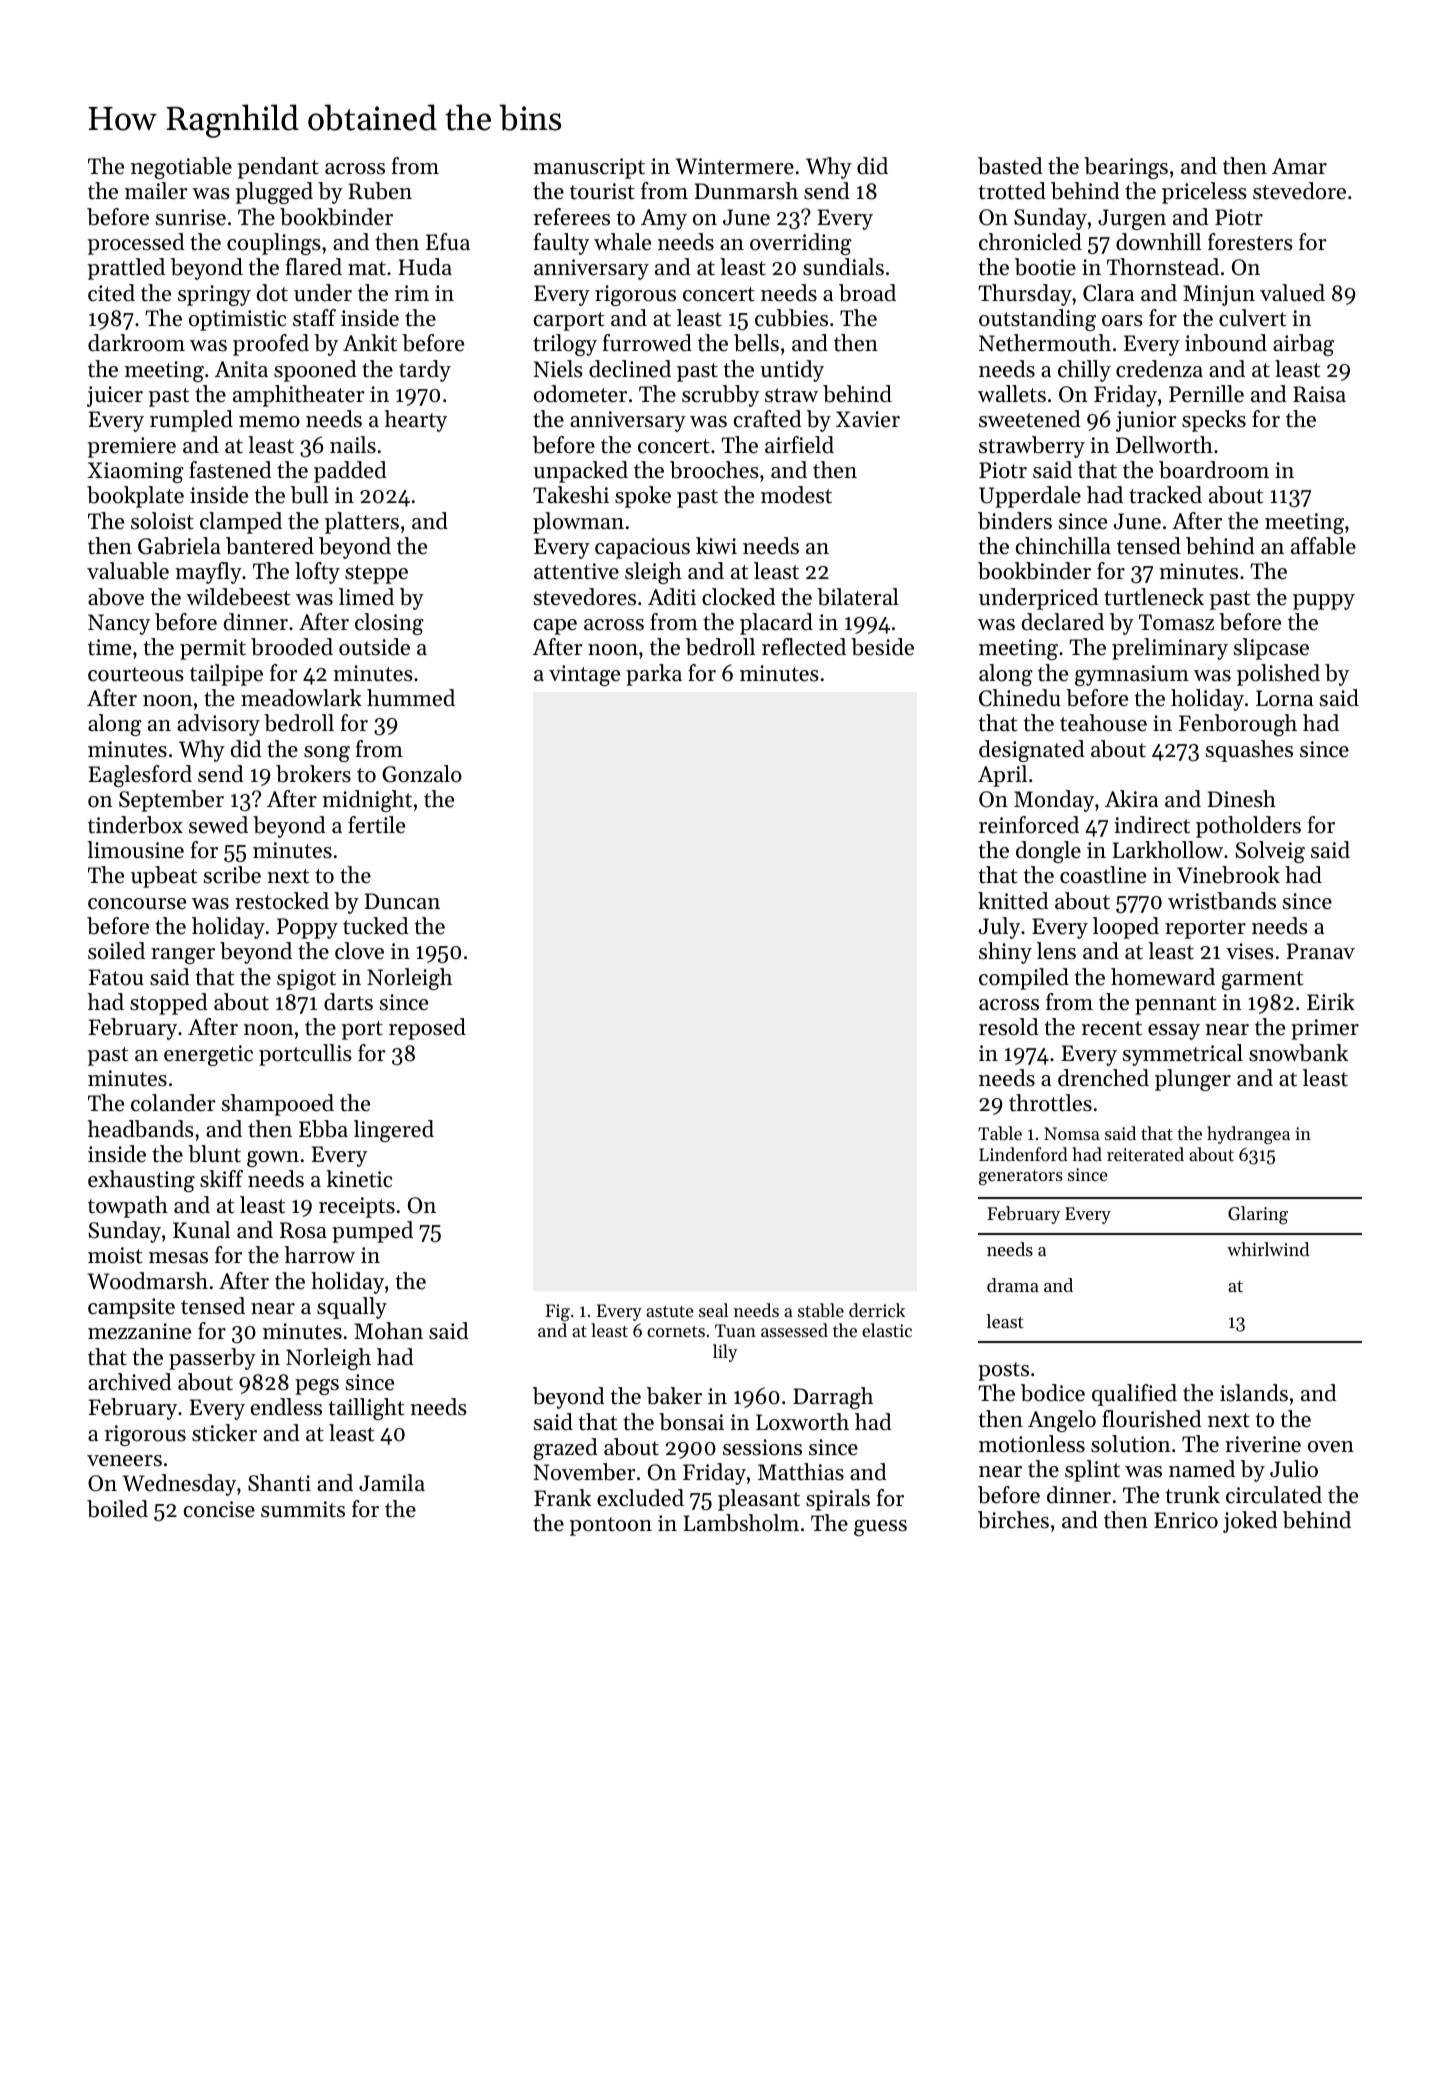 This screenshot has width=1450, height=2100. I want to click on Amar, so click(1299, 166).
